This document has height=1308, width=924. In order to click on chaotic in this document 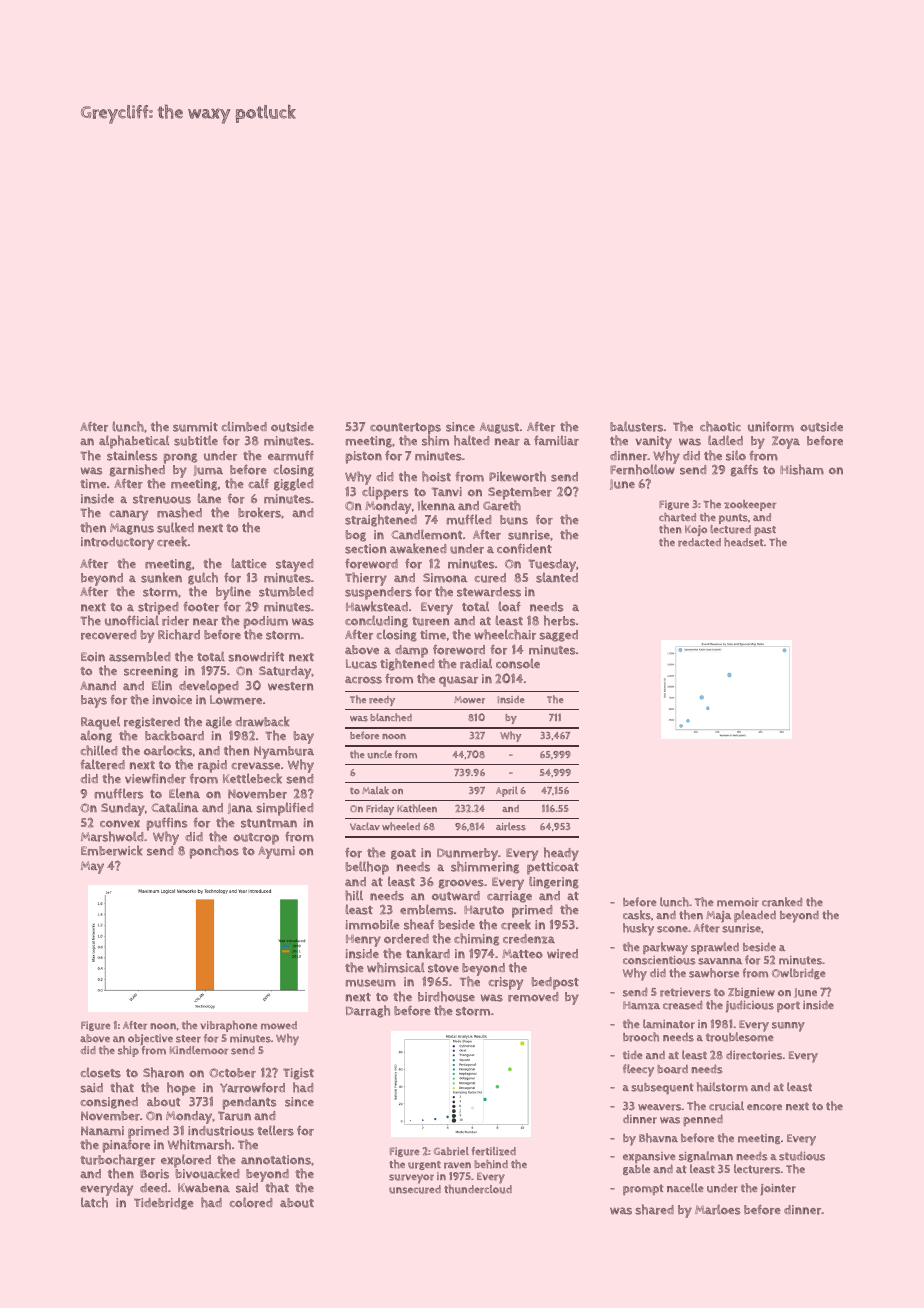, I will do `click(720, 426)`.
